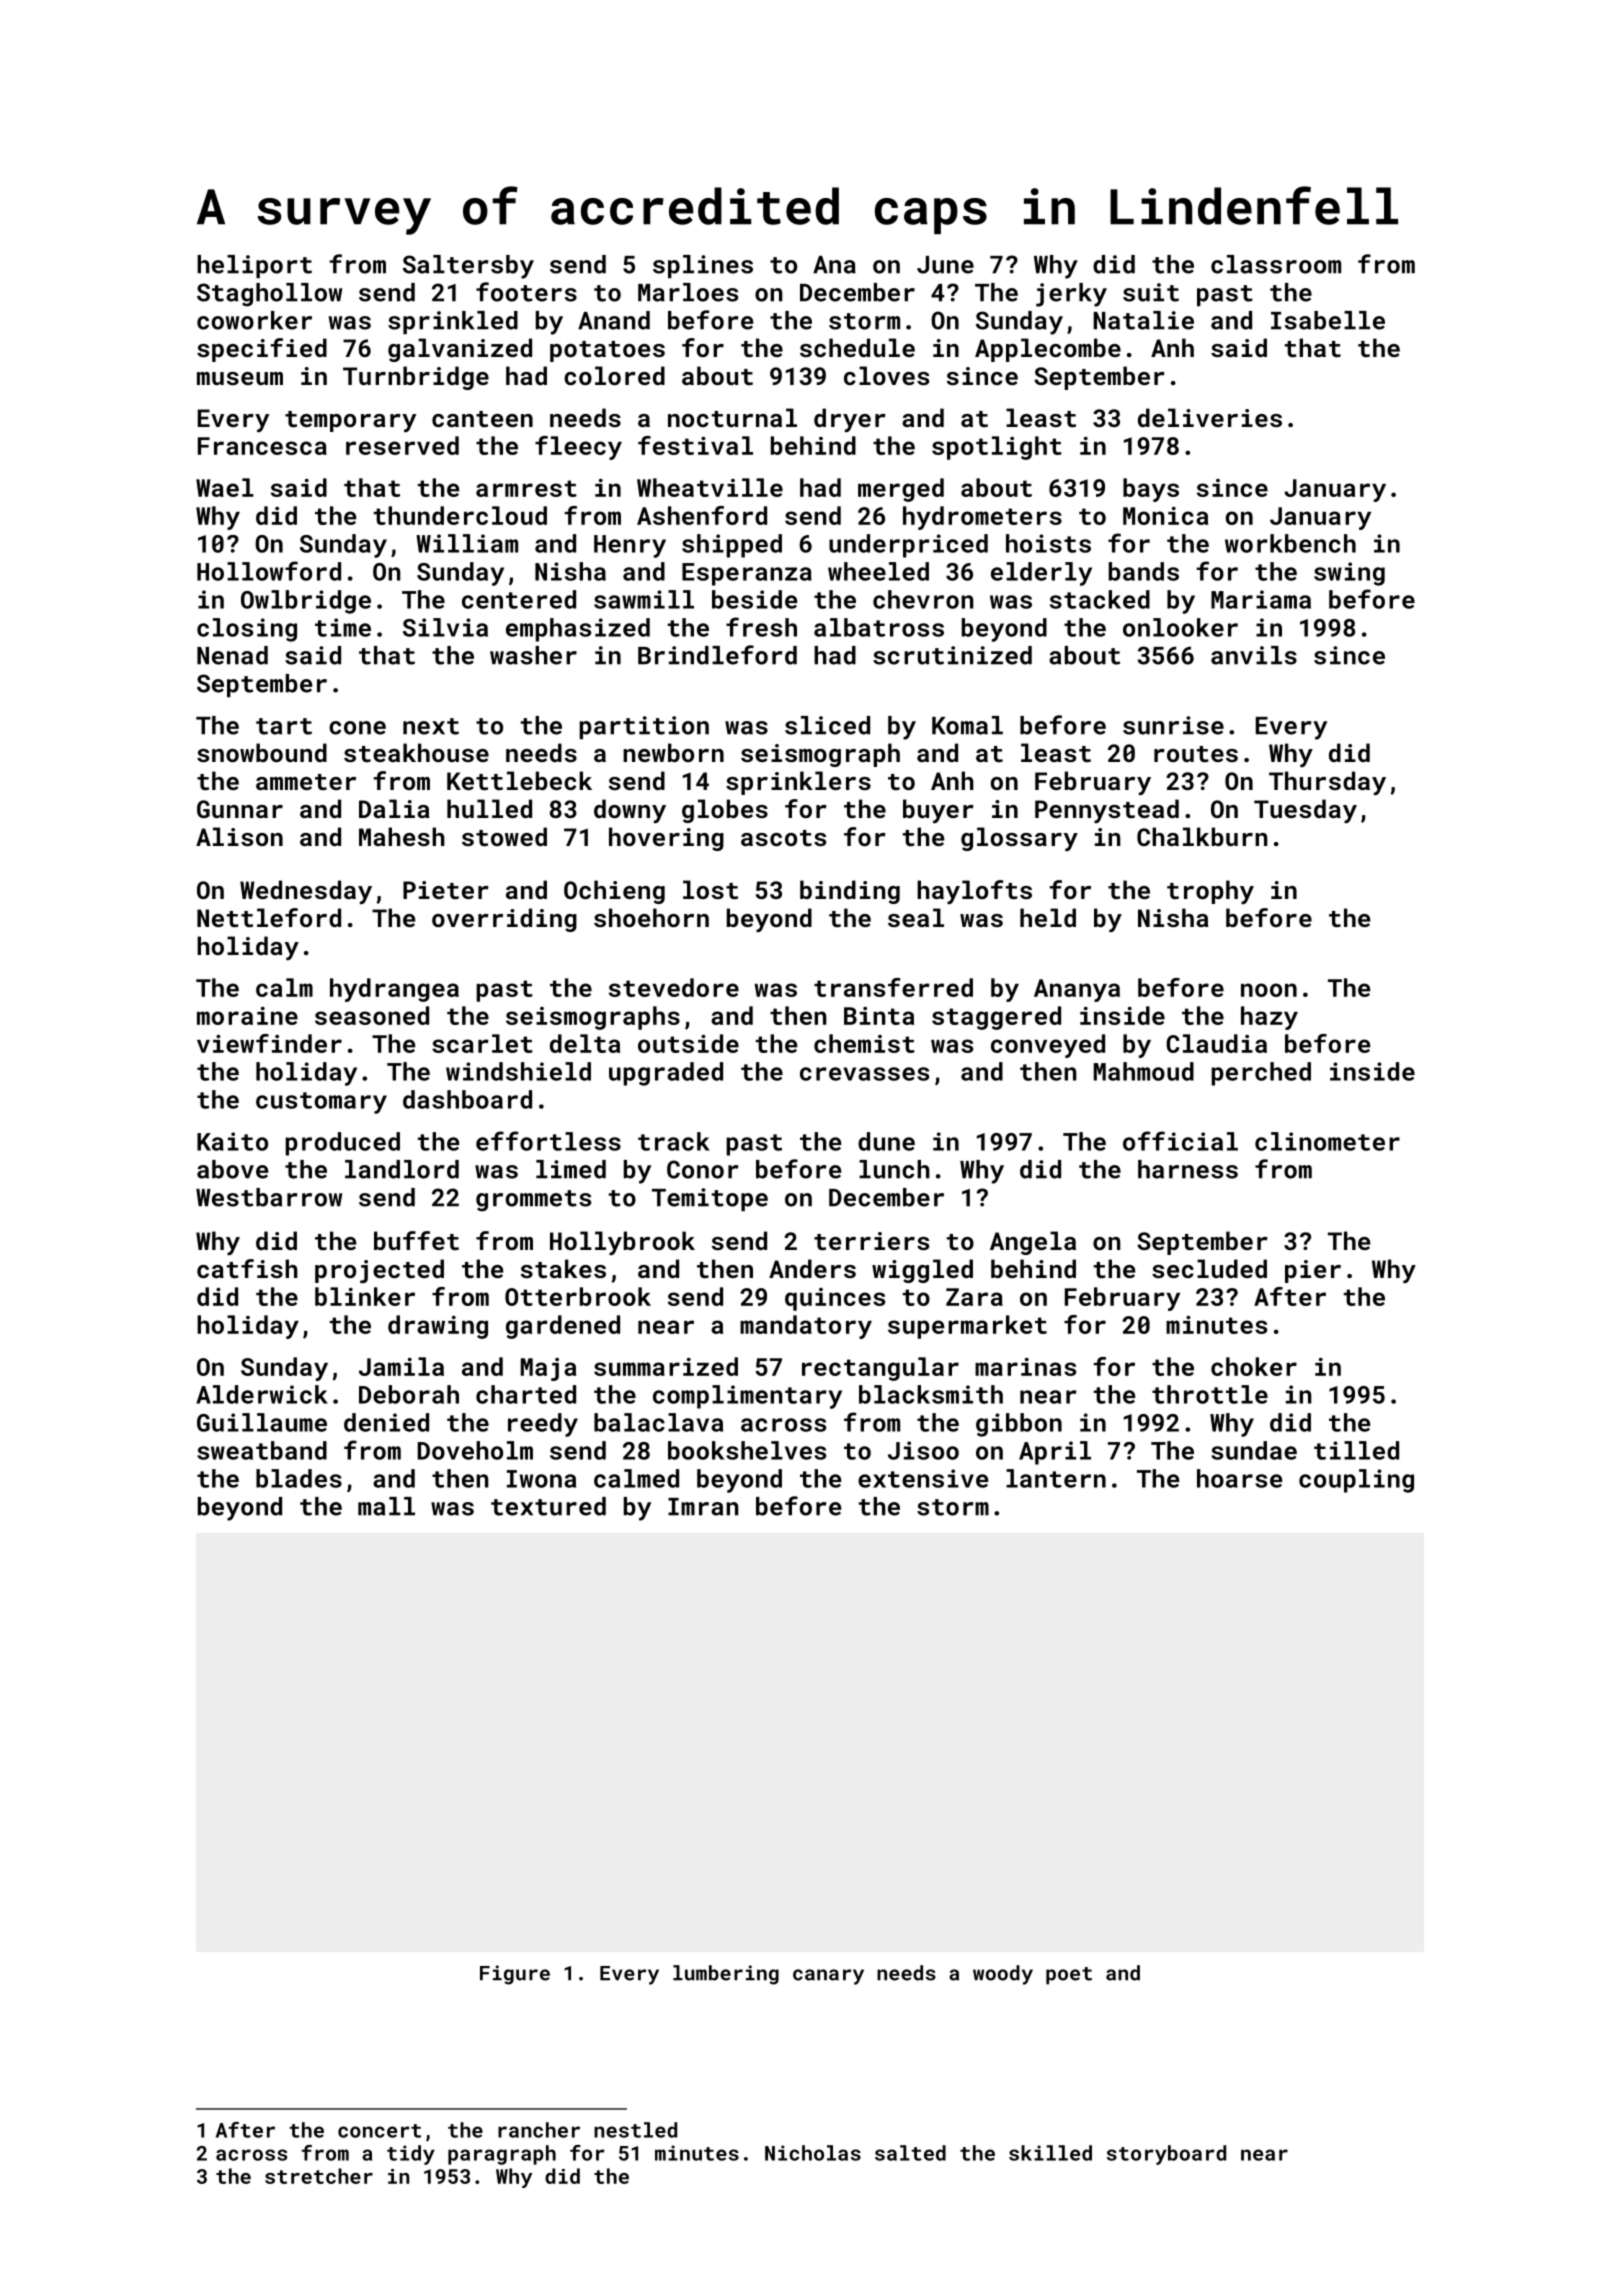 Image resolution: width=1620 pixels, height=2292 pixels. Describe the element at coordinates (379, 2131) in the screenshot. I see `concert` at that location.
